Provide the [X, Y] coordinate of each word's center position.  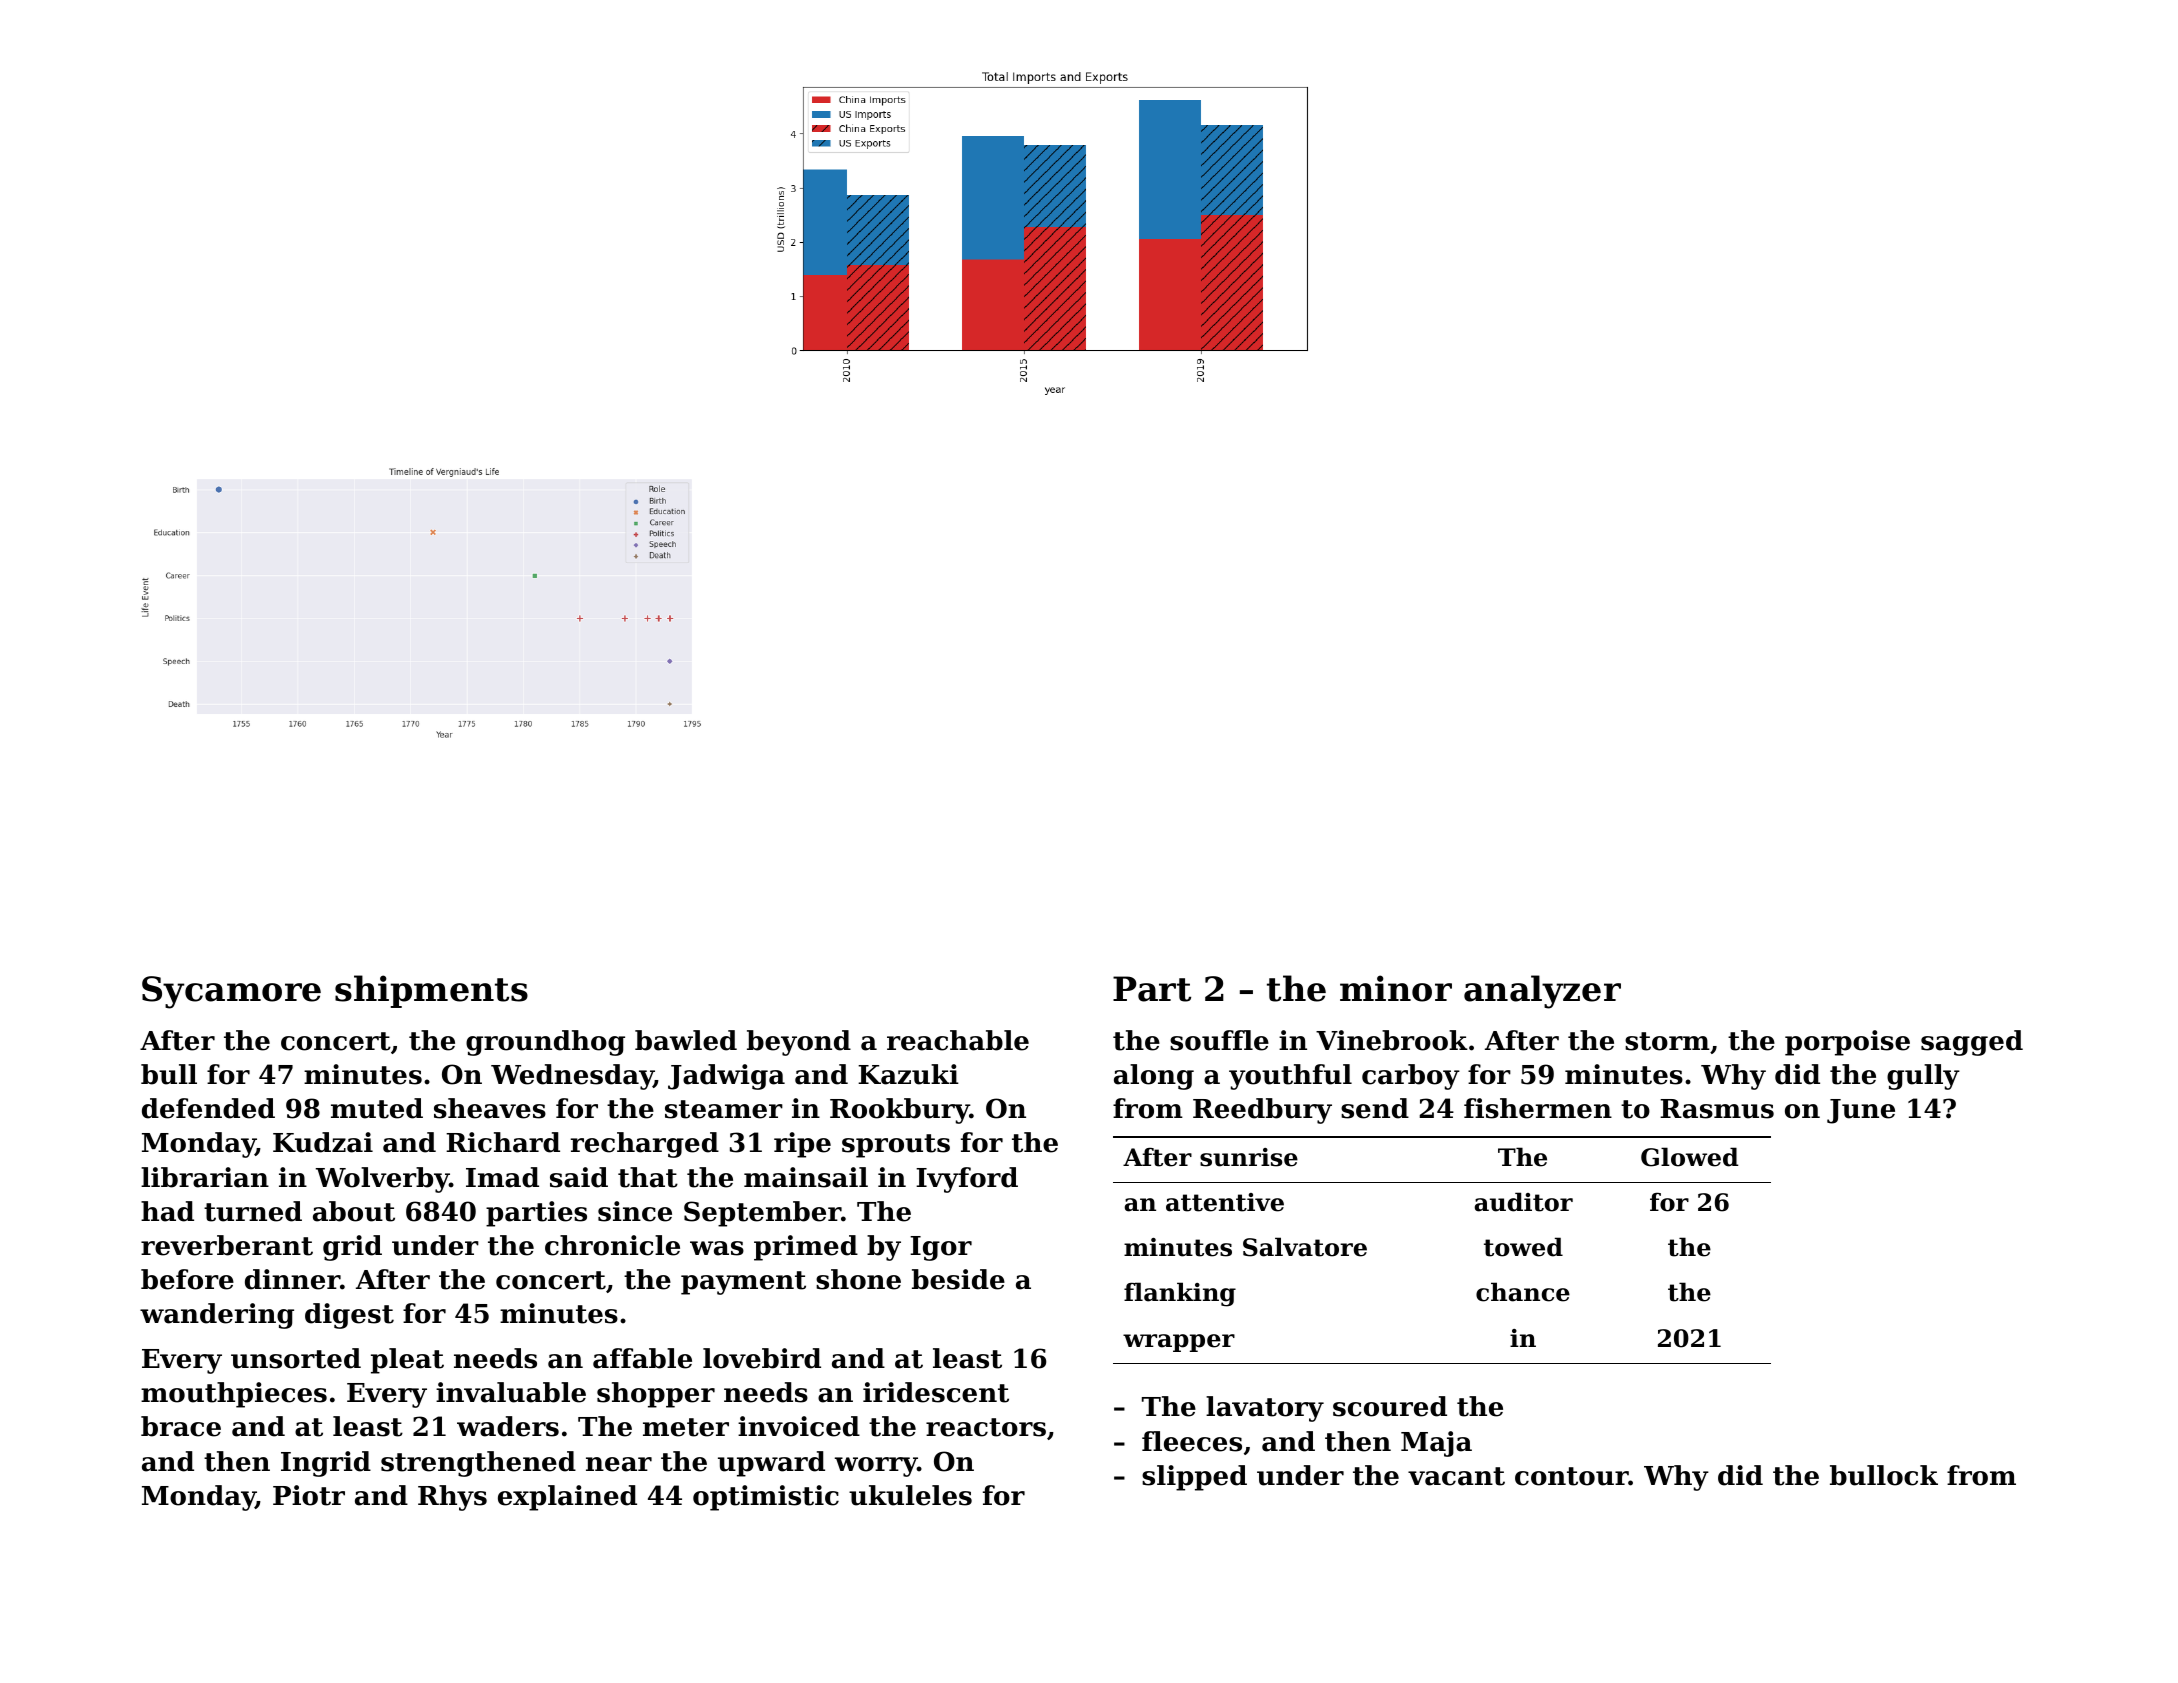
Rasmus [1717, 1109]
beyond [799, 1043]
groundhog [545, 1043]
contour [1572, 1476]
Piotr [309, 1495]
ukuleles [910, 1495]
